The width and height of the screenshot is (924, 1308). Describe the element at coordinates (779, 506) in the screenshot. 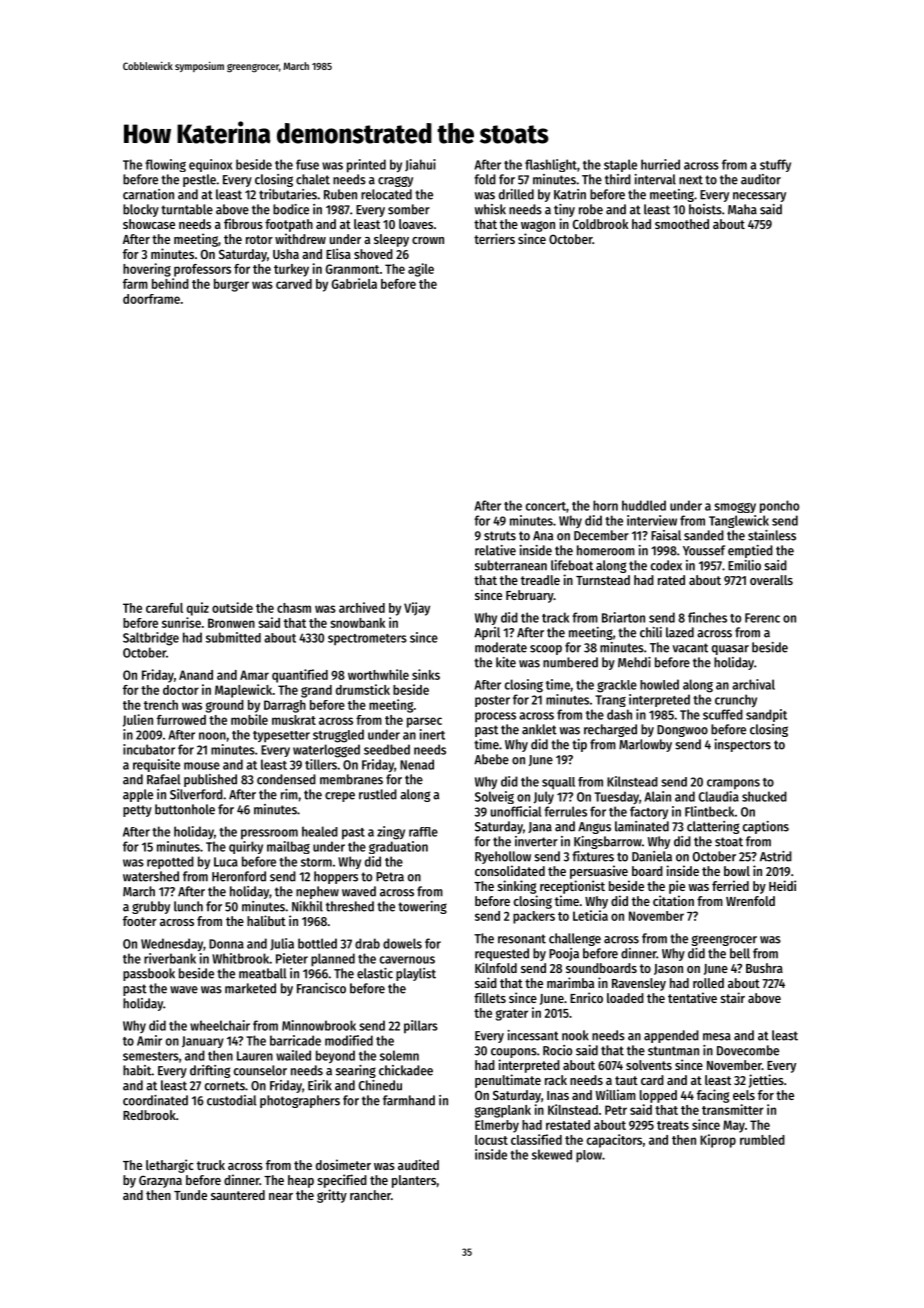

I see `poncho` at that location.
